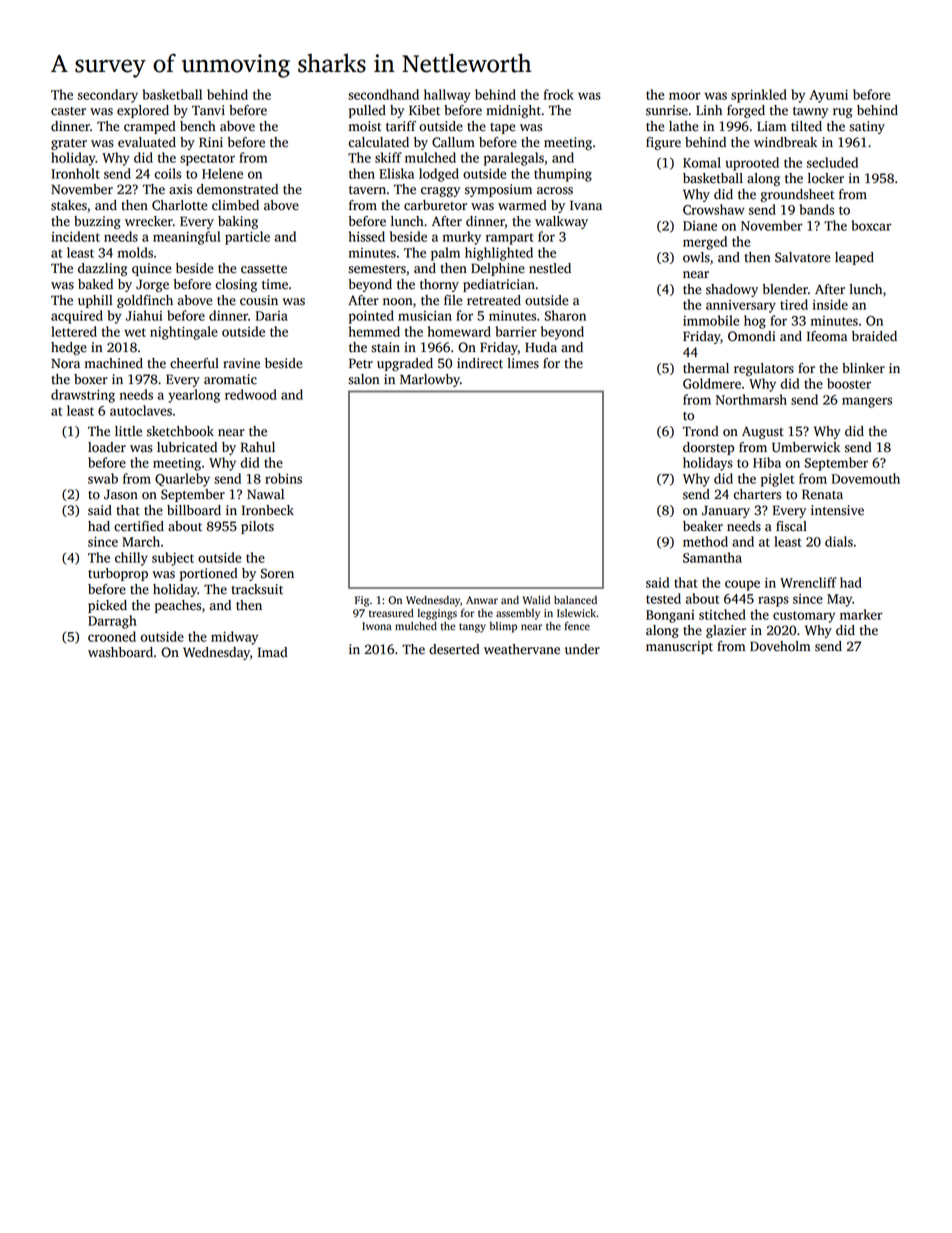 The height and width of the document is (1233, 952). I want to click on midway, so click(234, 638).
